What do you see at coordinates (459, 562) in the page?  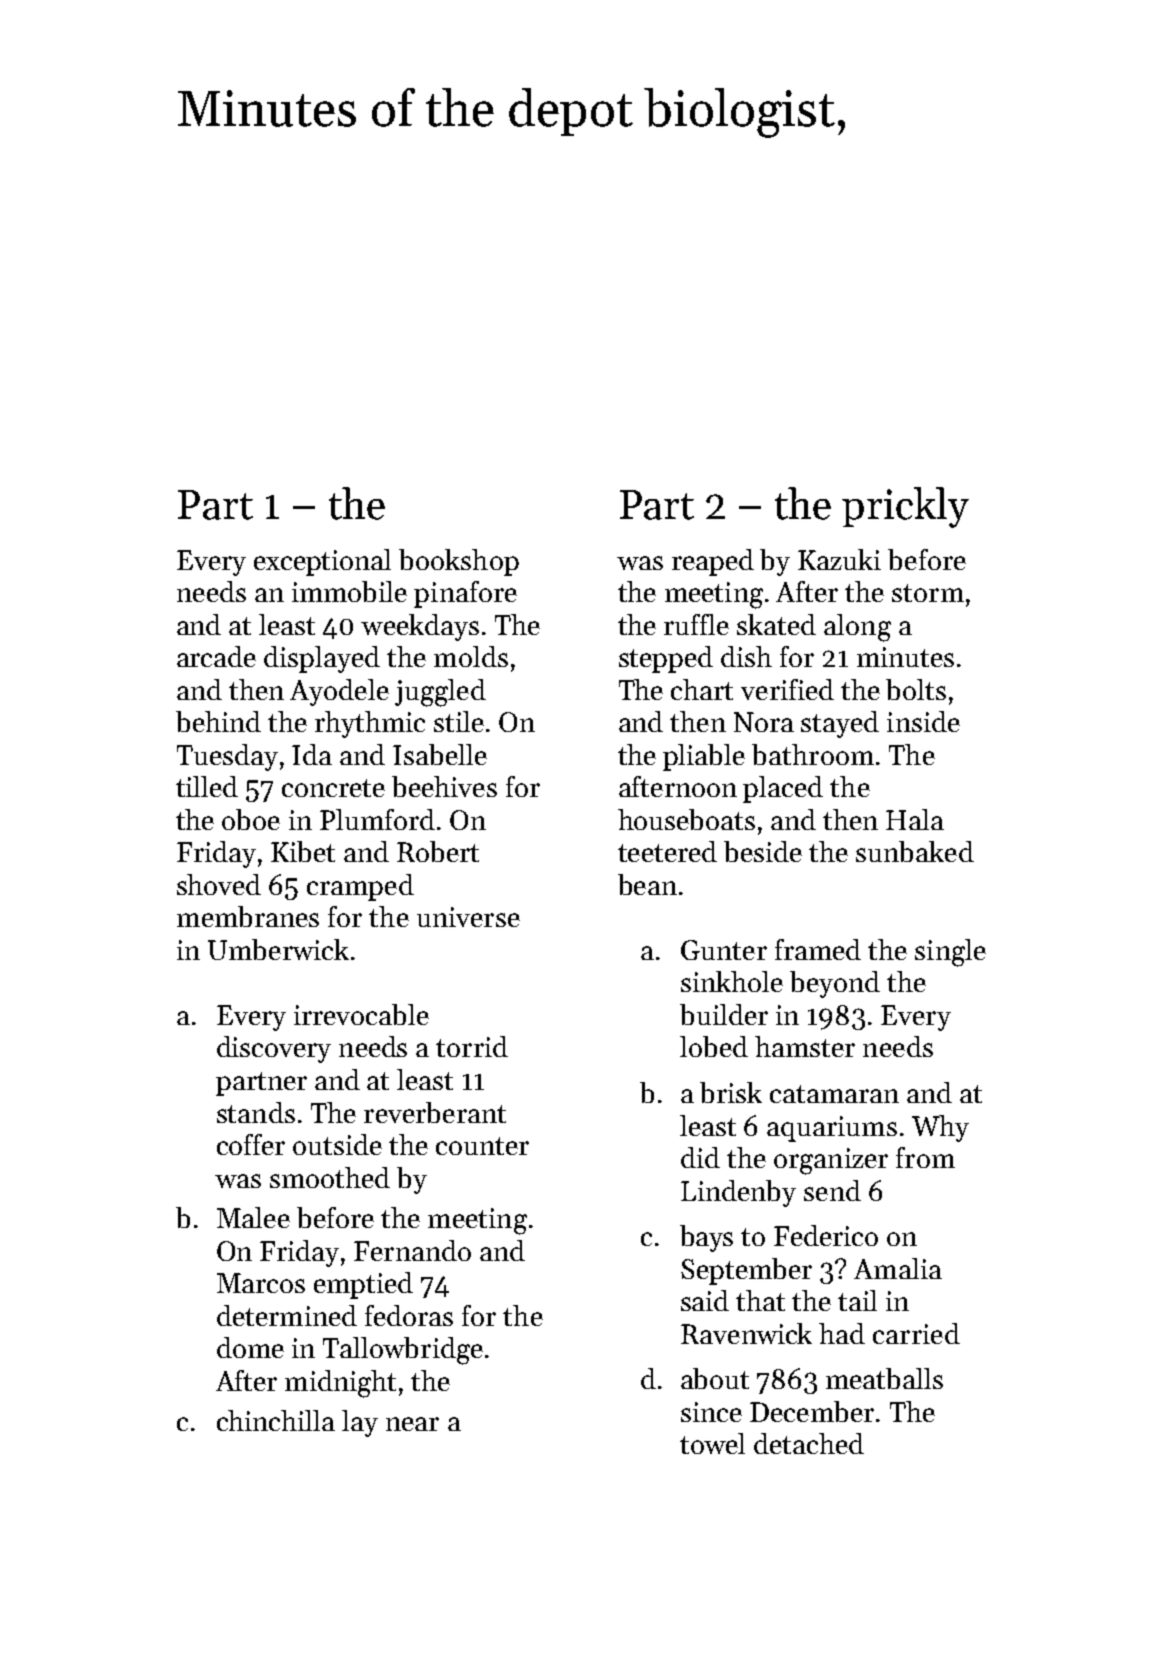 I see `bookshop` at bounding box center [459, 562].
